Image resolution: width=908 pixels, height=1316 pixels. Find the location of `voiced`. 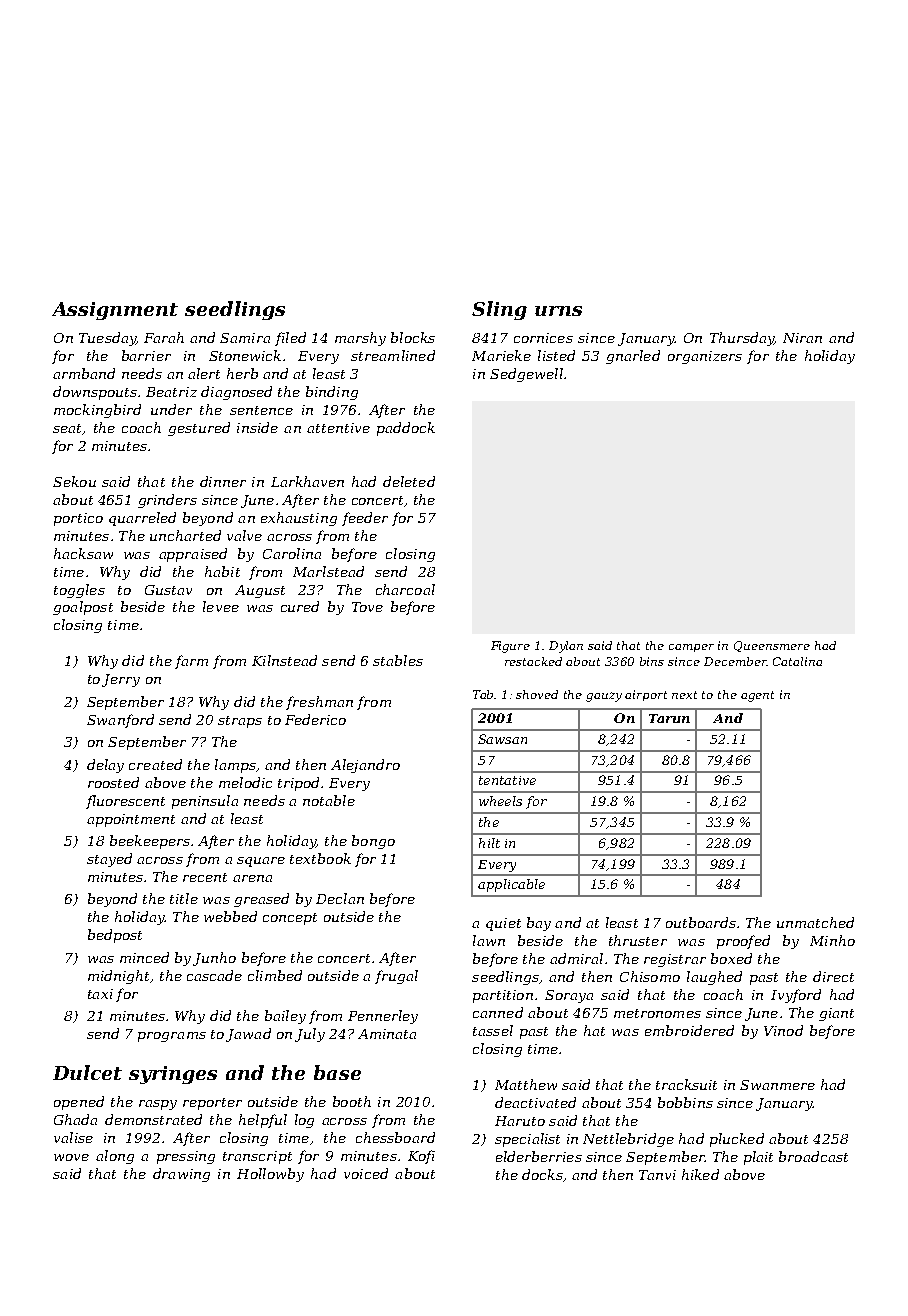

voiced is located at coordinates (366, 1173).
